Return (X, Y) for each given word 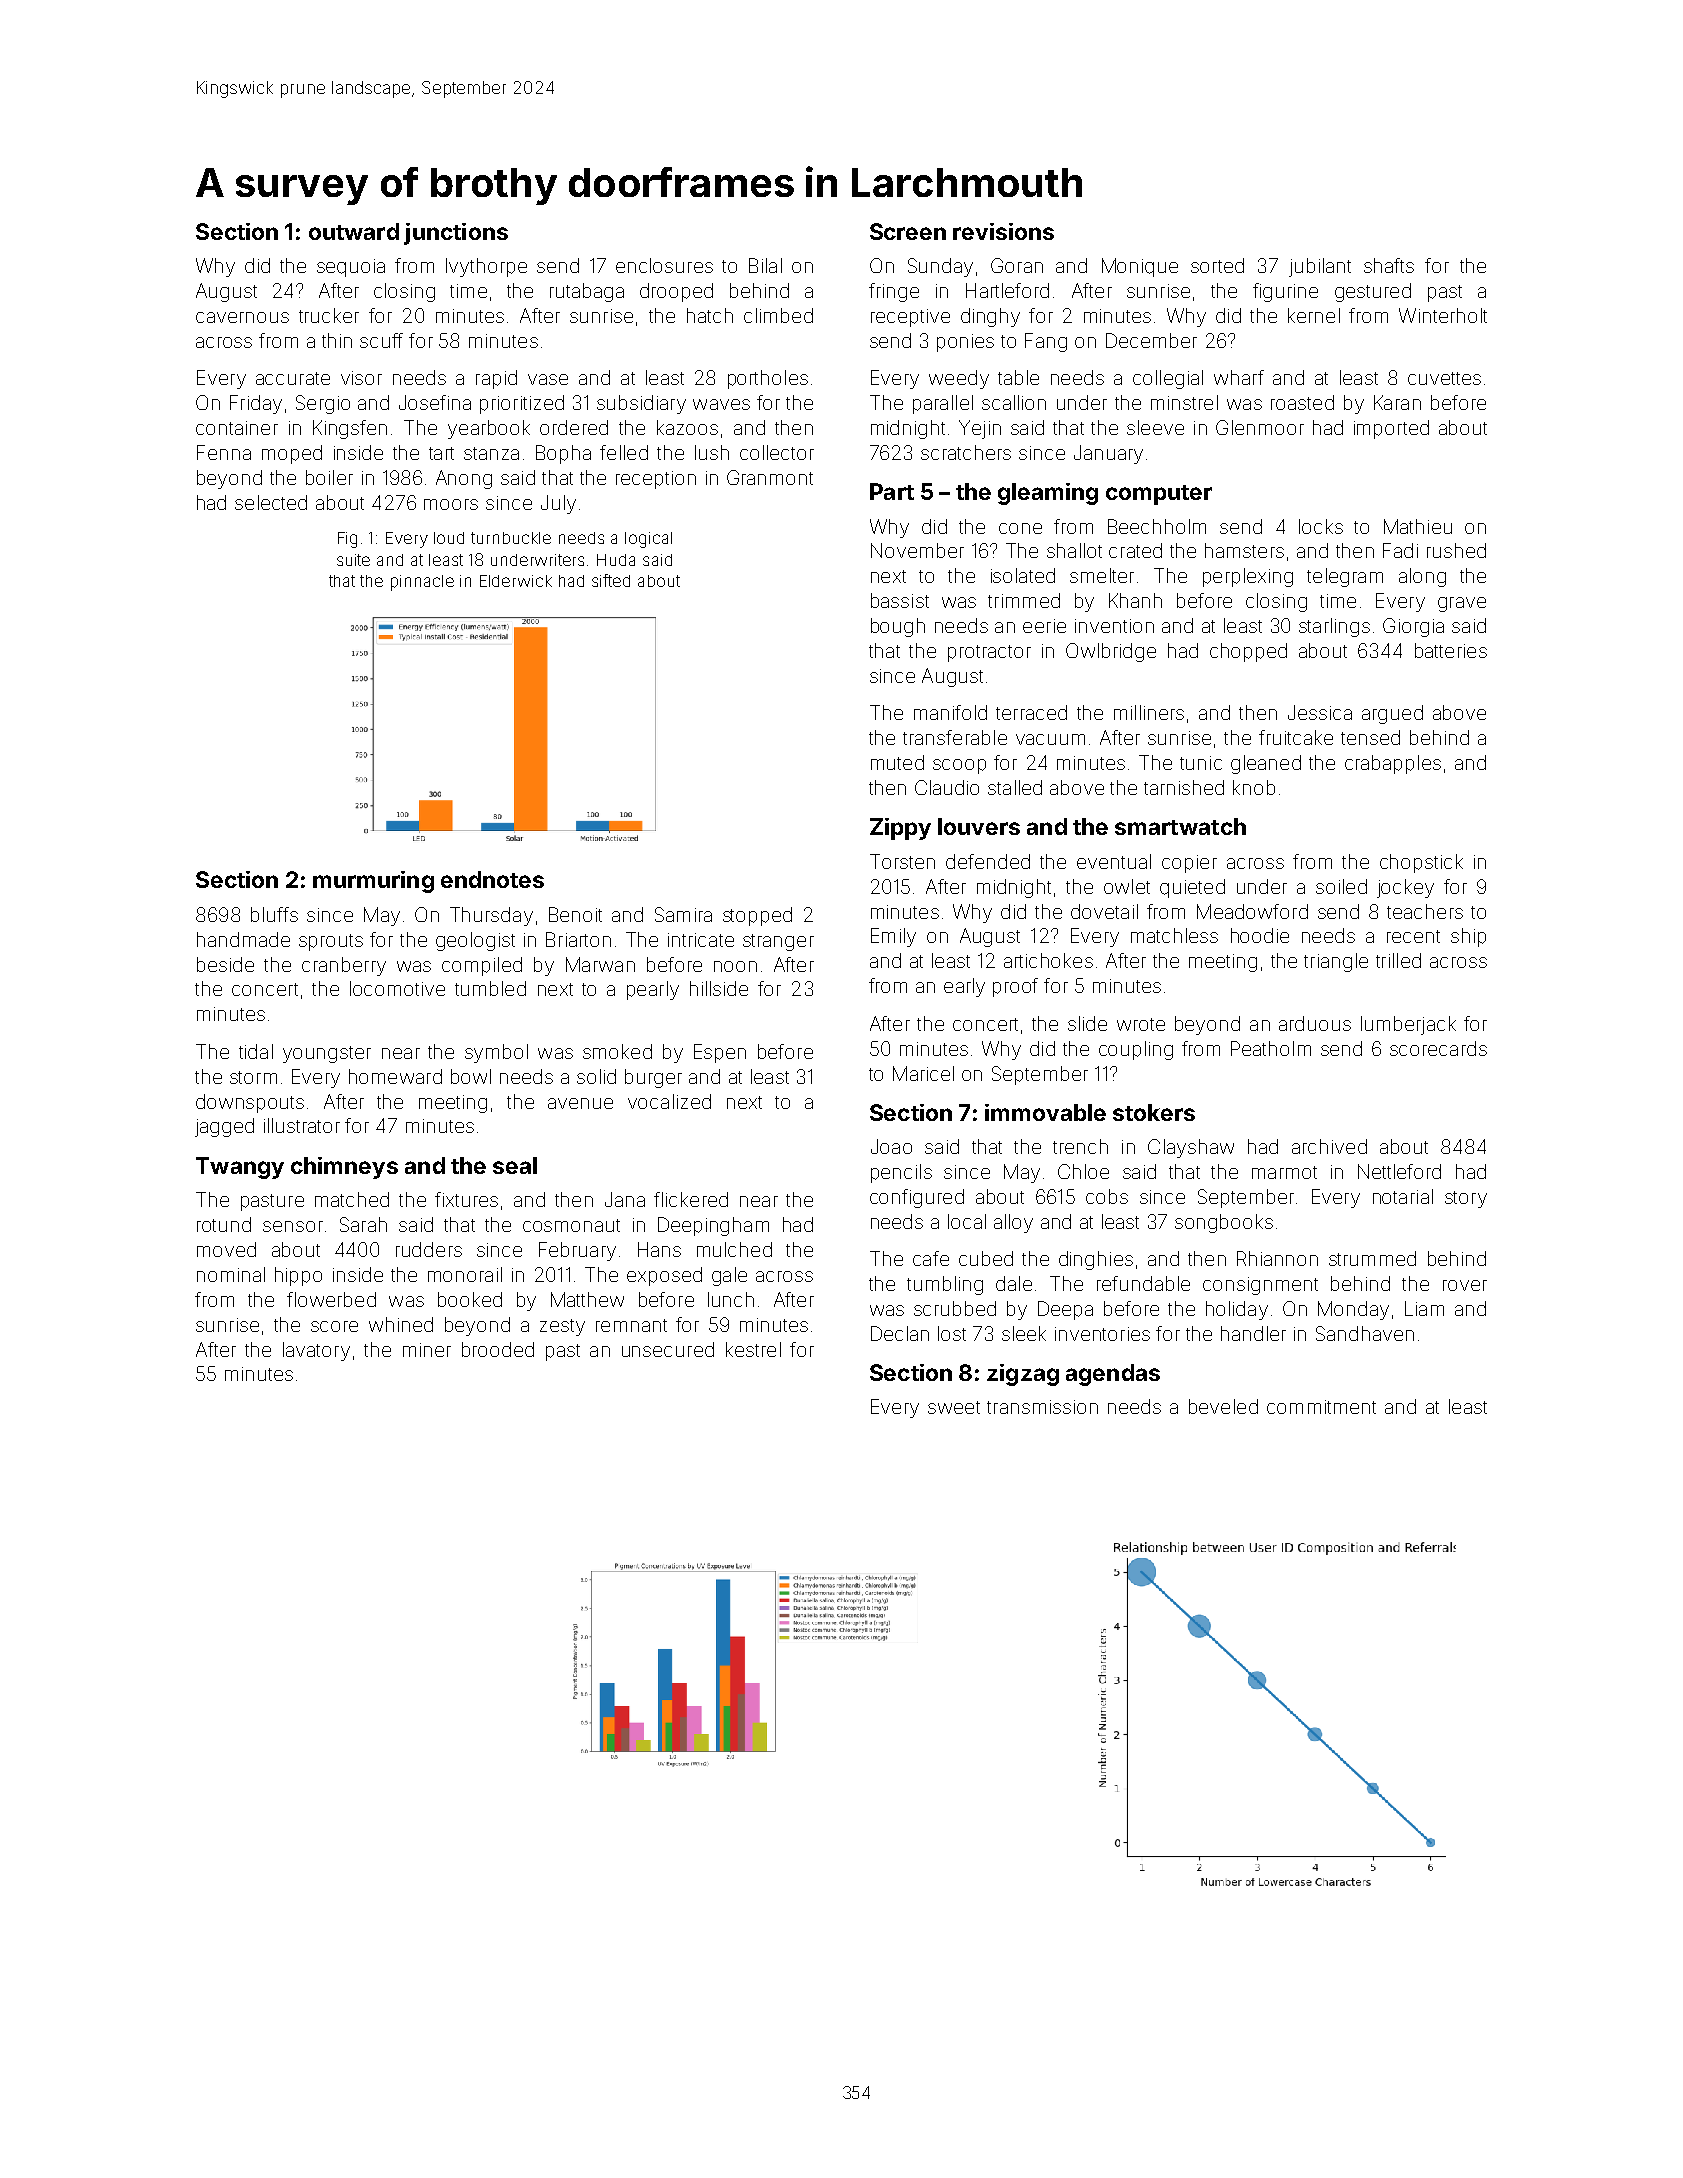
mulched (734, 1249)
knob (1254, 787)
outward (354, 231)
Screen (908, 231)
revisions (1003, 231)
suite (353, 560)
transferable (955, 737)
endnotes (492, 879)
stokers (1154, 1112)
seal (515, 1165)
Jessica (1320, 712)
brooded (498, 1349)
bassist (900, 600)
